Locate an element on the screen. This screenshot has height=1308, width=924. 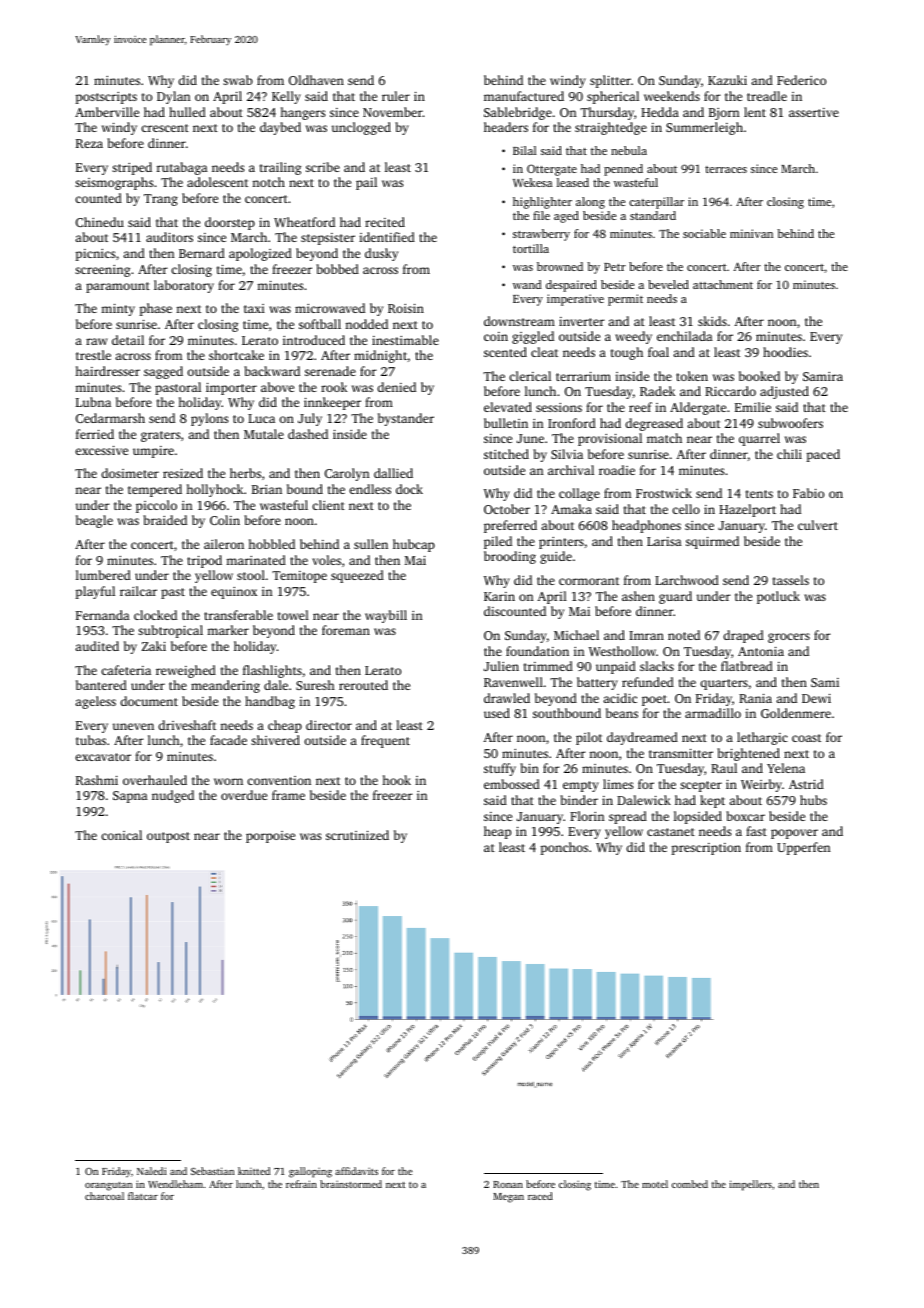
lumbered is located at coordinates (103, 575).
